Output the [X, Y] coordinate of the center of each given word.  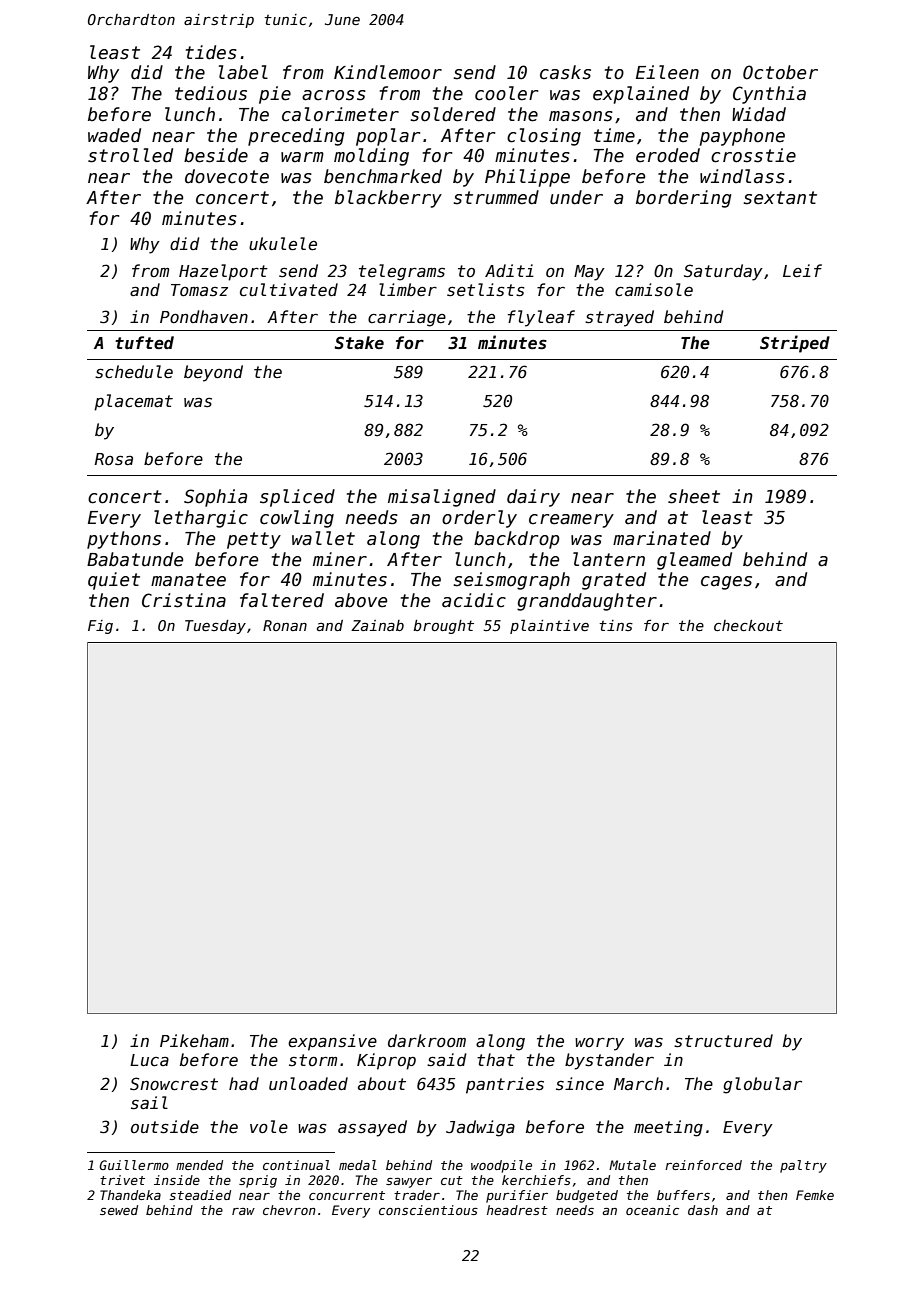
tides [211, 52]
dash [703, 1210]
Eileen [667, 72]
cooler [506, 93]
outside [165, 1127]
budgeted [587, 1196]
